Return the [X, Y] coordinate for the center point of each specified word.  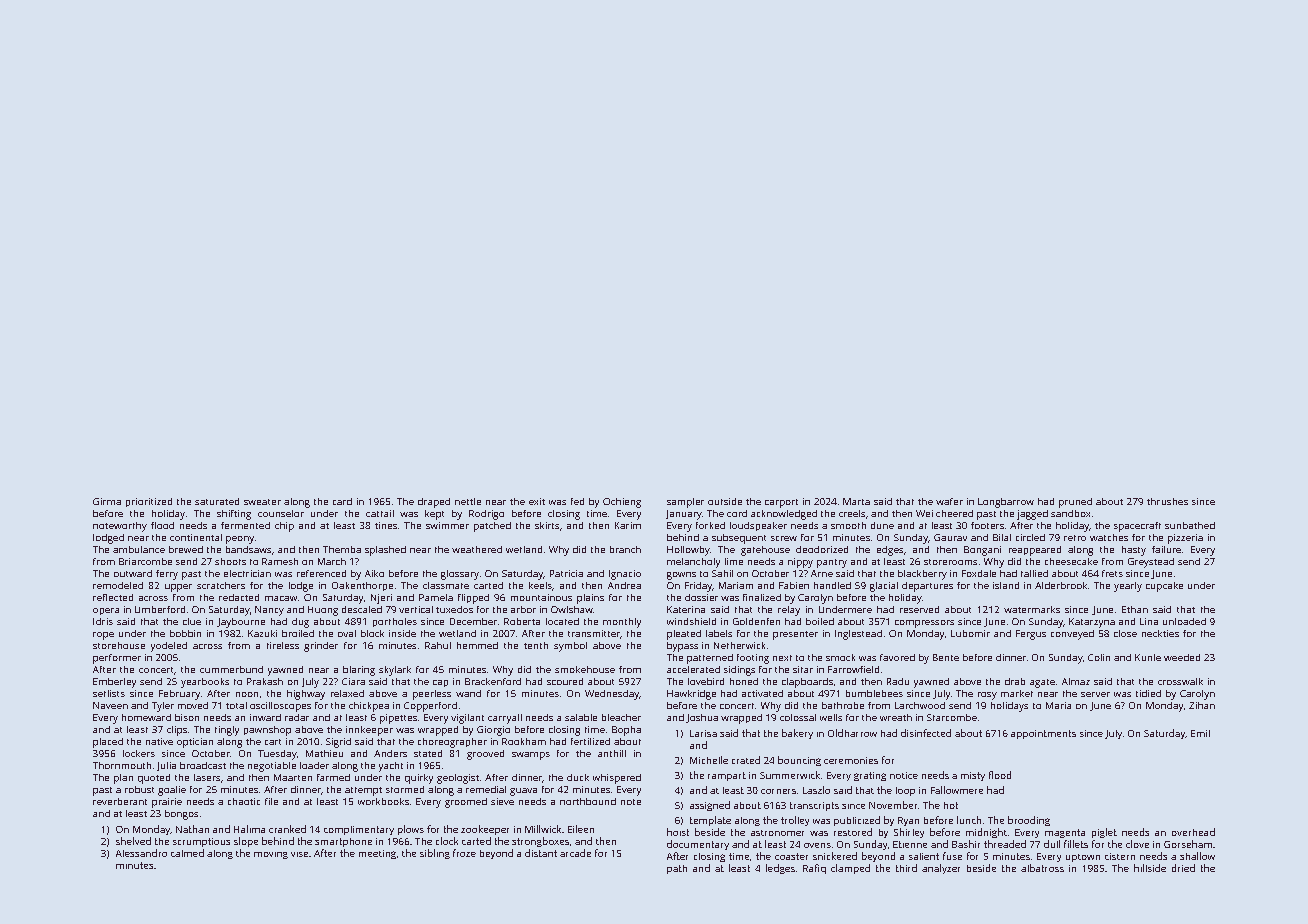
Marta [856, 501]
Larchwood [920, 705]
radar [297, 717]
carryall [505, 719]
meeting [377, 854]
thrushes [1167, 501]
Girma [107, 501]
